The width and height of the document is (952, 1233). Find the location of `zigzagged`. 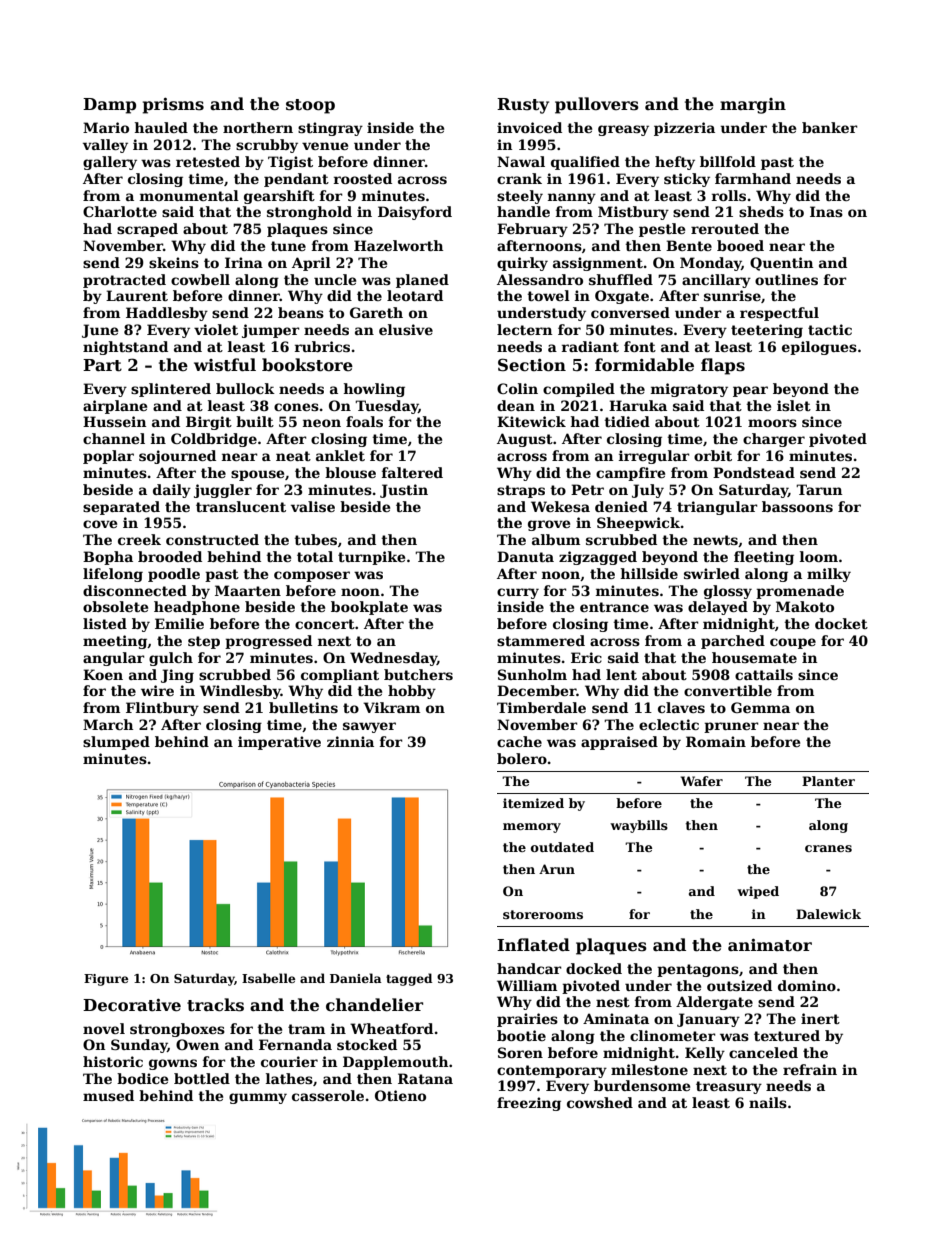

zigzagged is located at coordinates (598, 558).
